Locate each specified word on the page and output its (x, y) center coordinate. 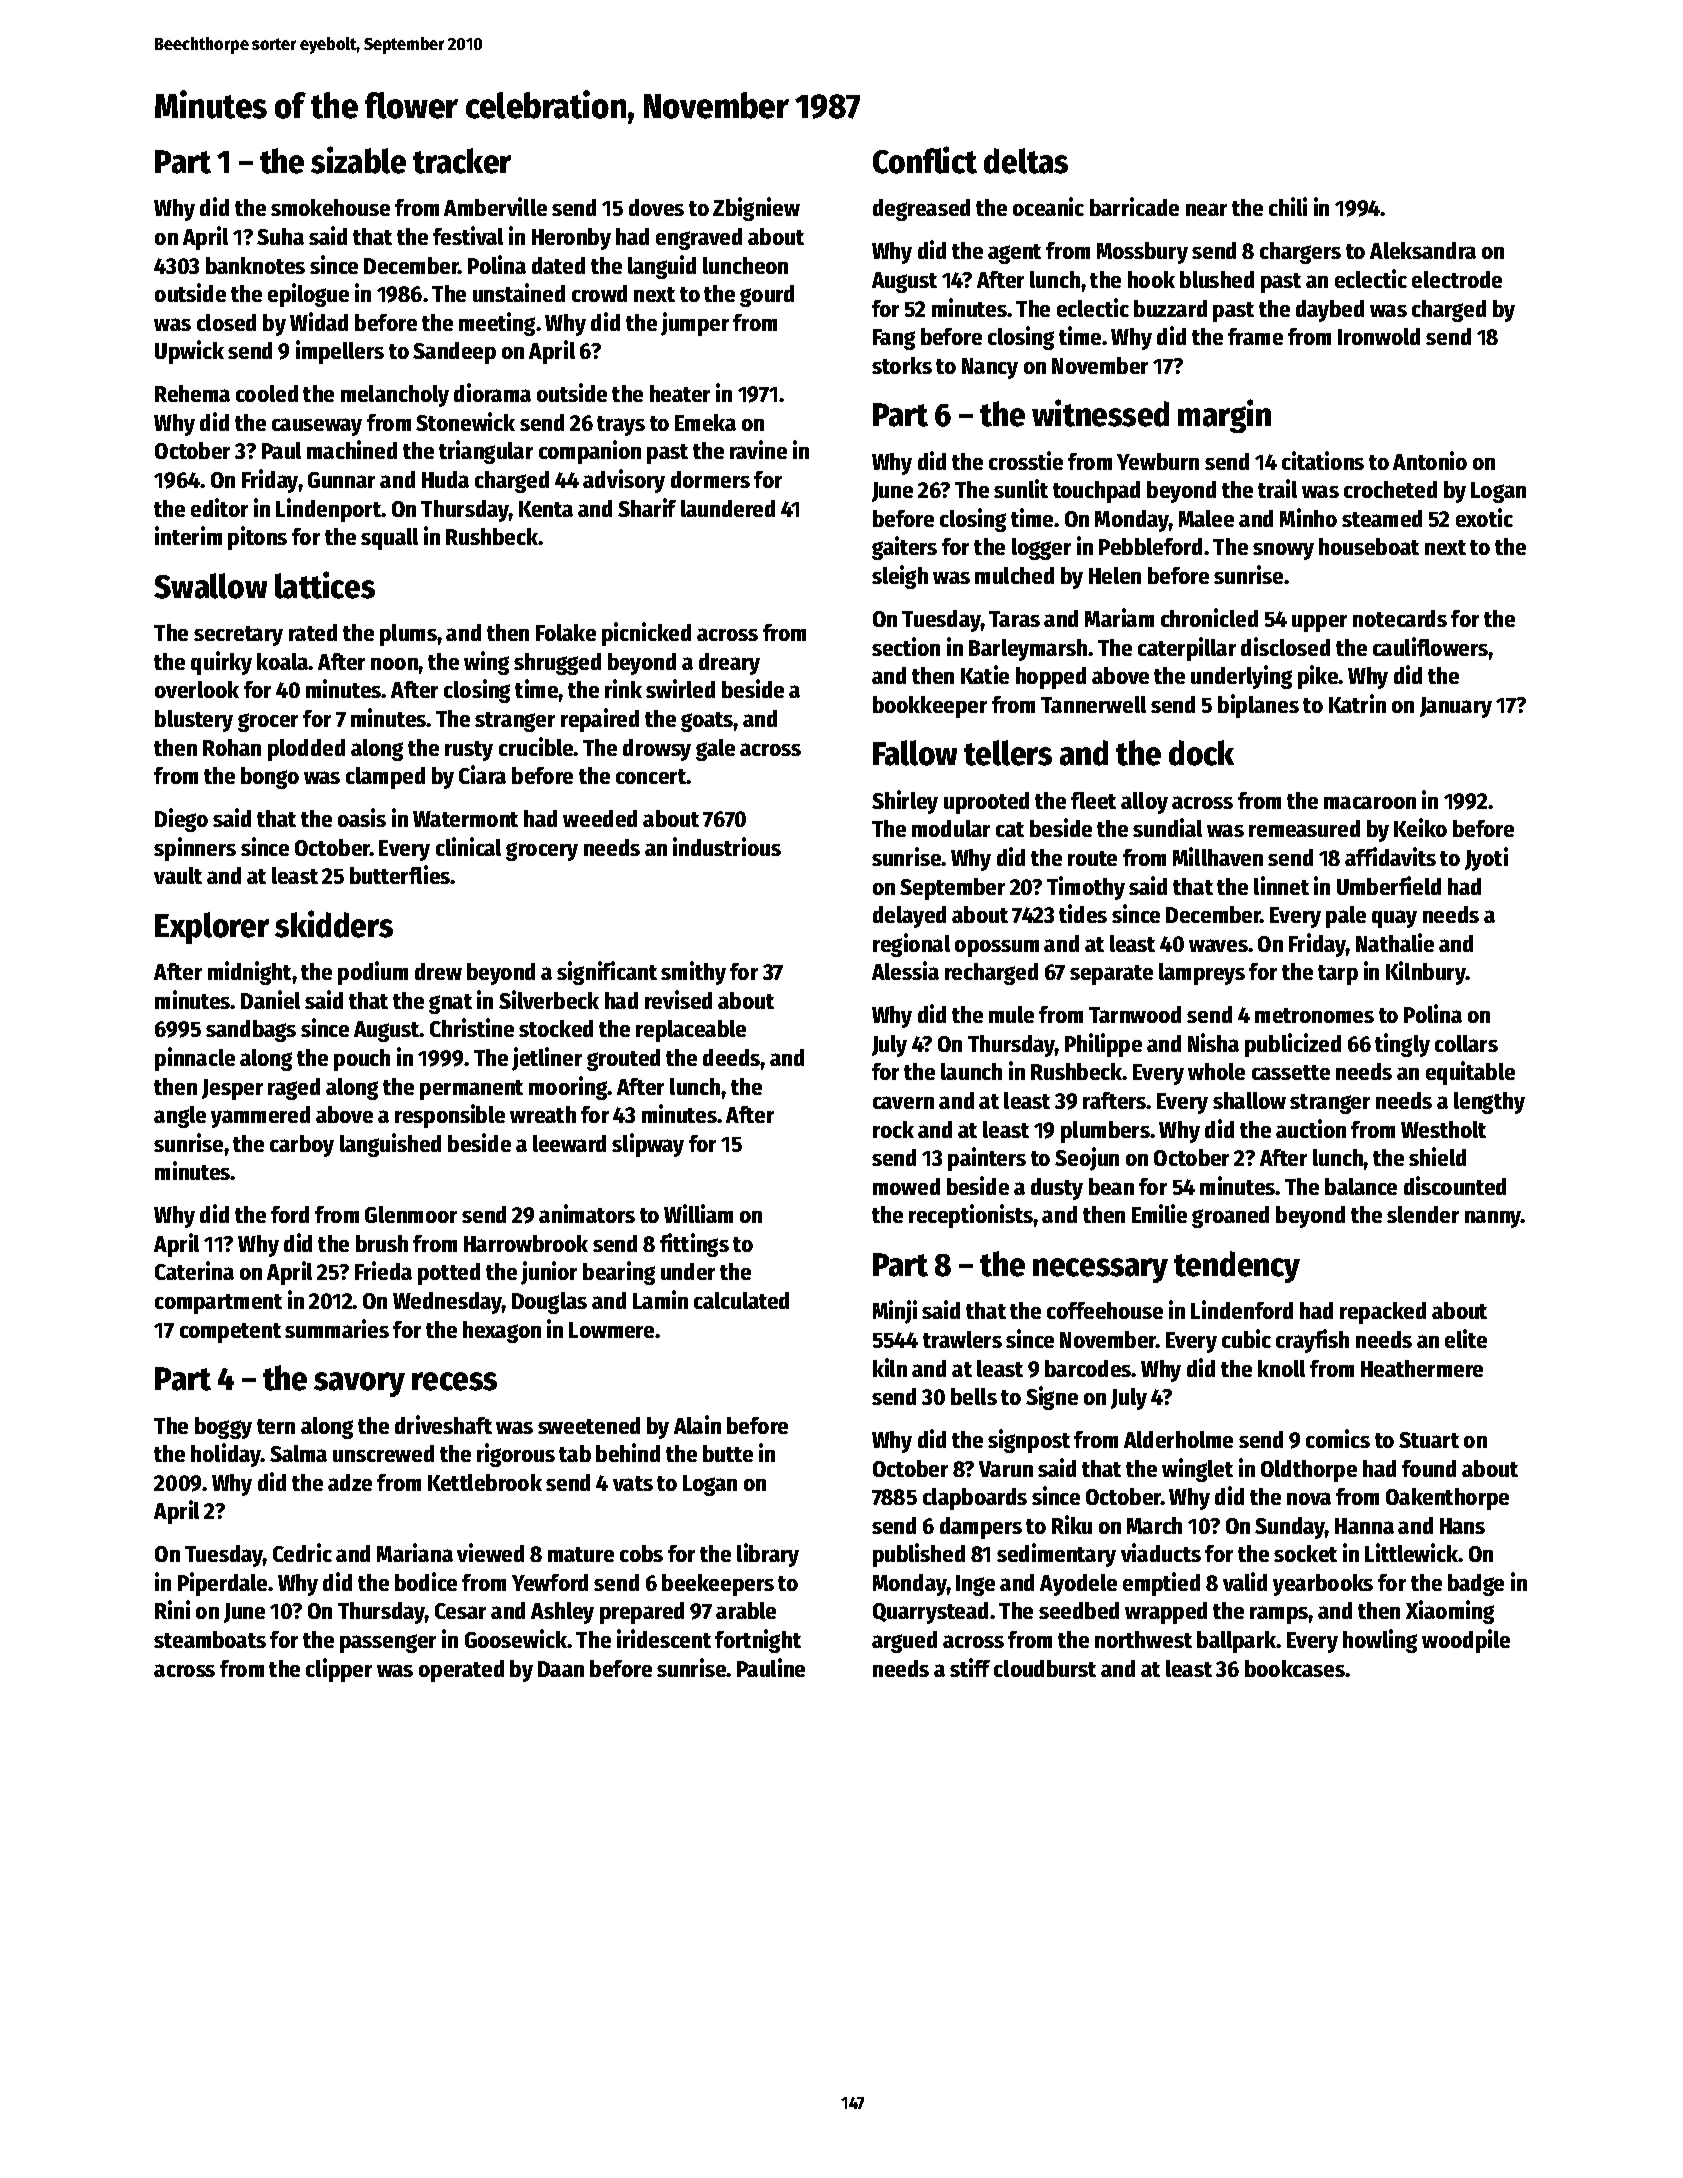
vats (633, 1483)
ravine (758, 449)
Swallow (210, 586)
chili (1288, 206)
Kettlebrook (485, 1482)
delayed (909, 917)
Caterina (194, 1270)
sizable (358, 160)
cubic (1246, 1338)
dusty (1057, 1189)
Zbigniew (756, 209)
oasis (362, 817)
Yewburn (1158, 461)
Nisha (1213, 1042)
